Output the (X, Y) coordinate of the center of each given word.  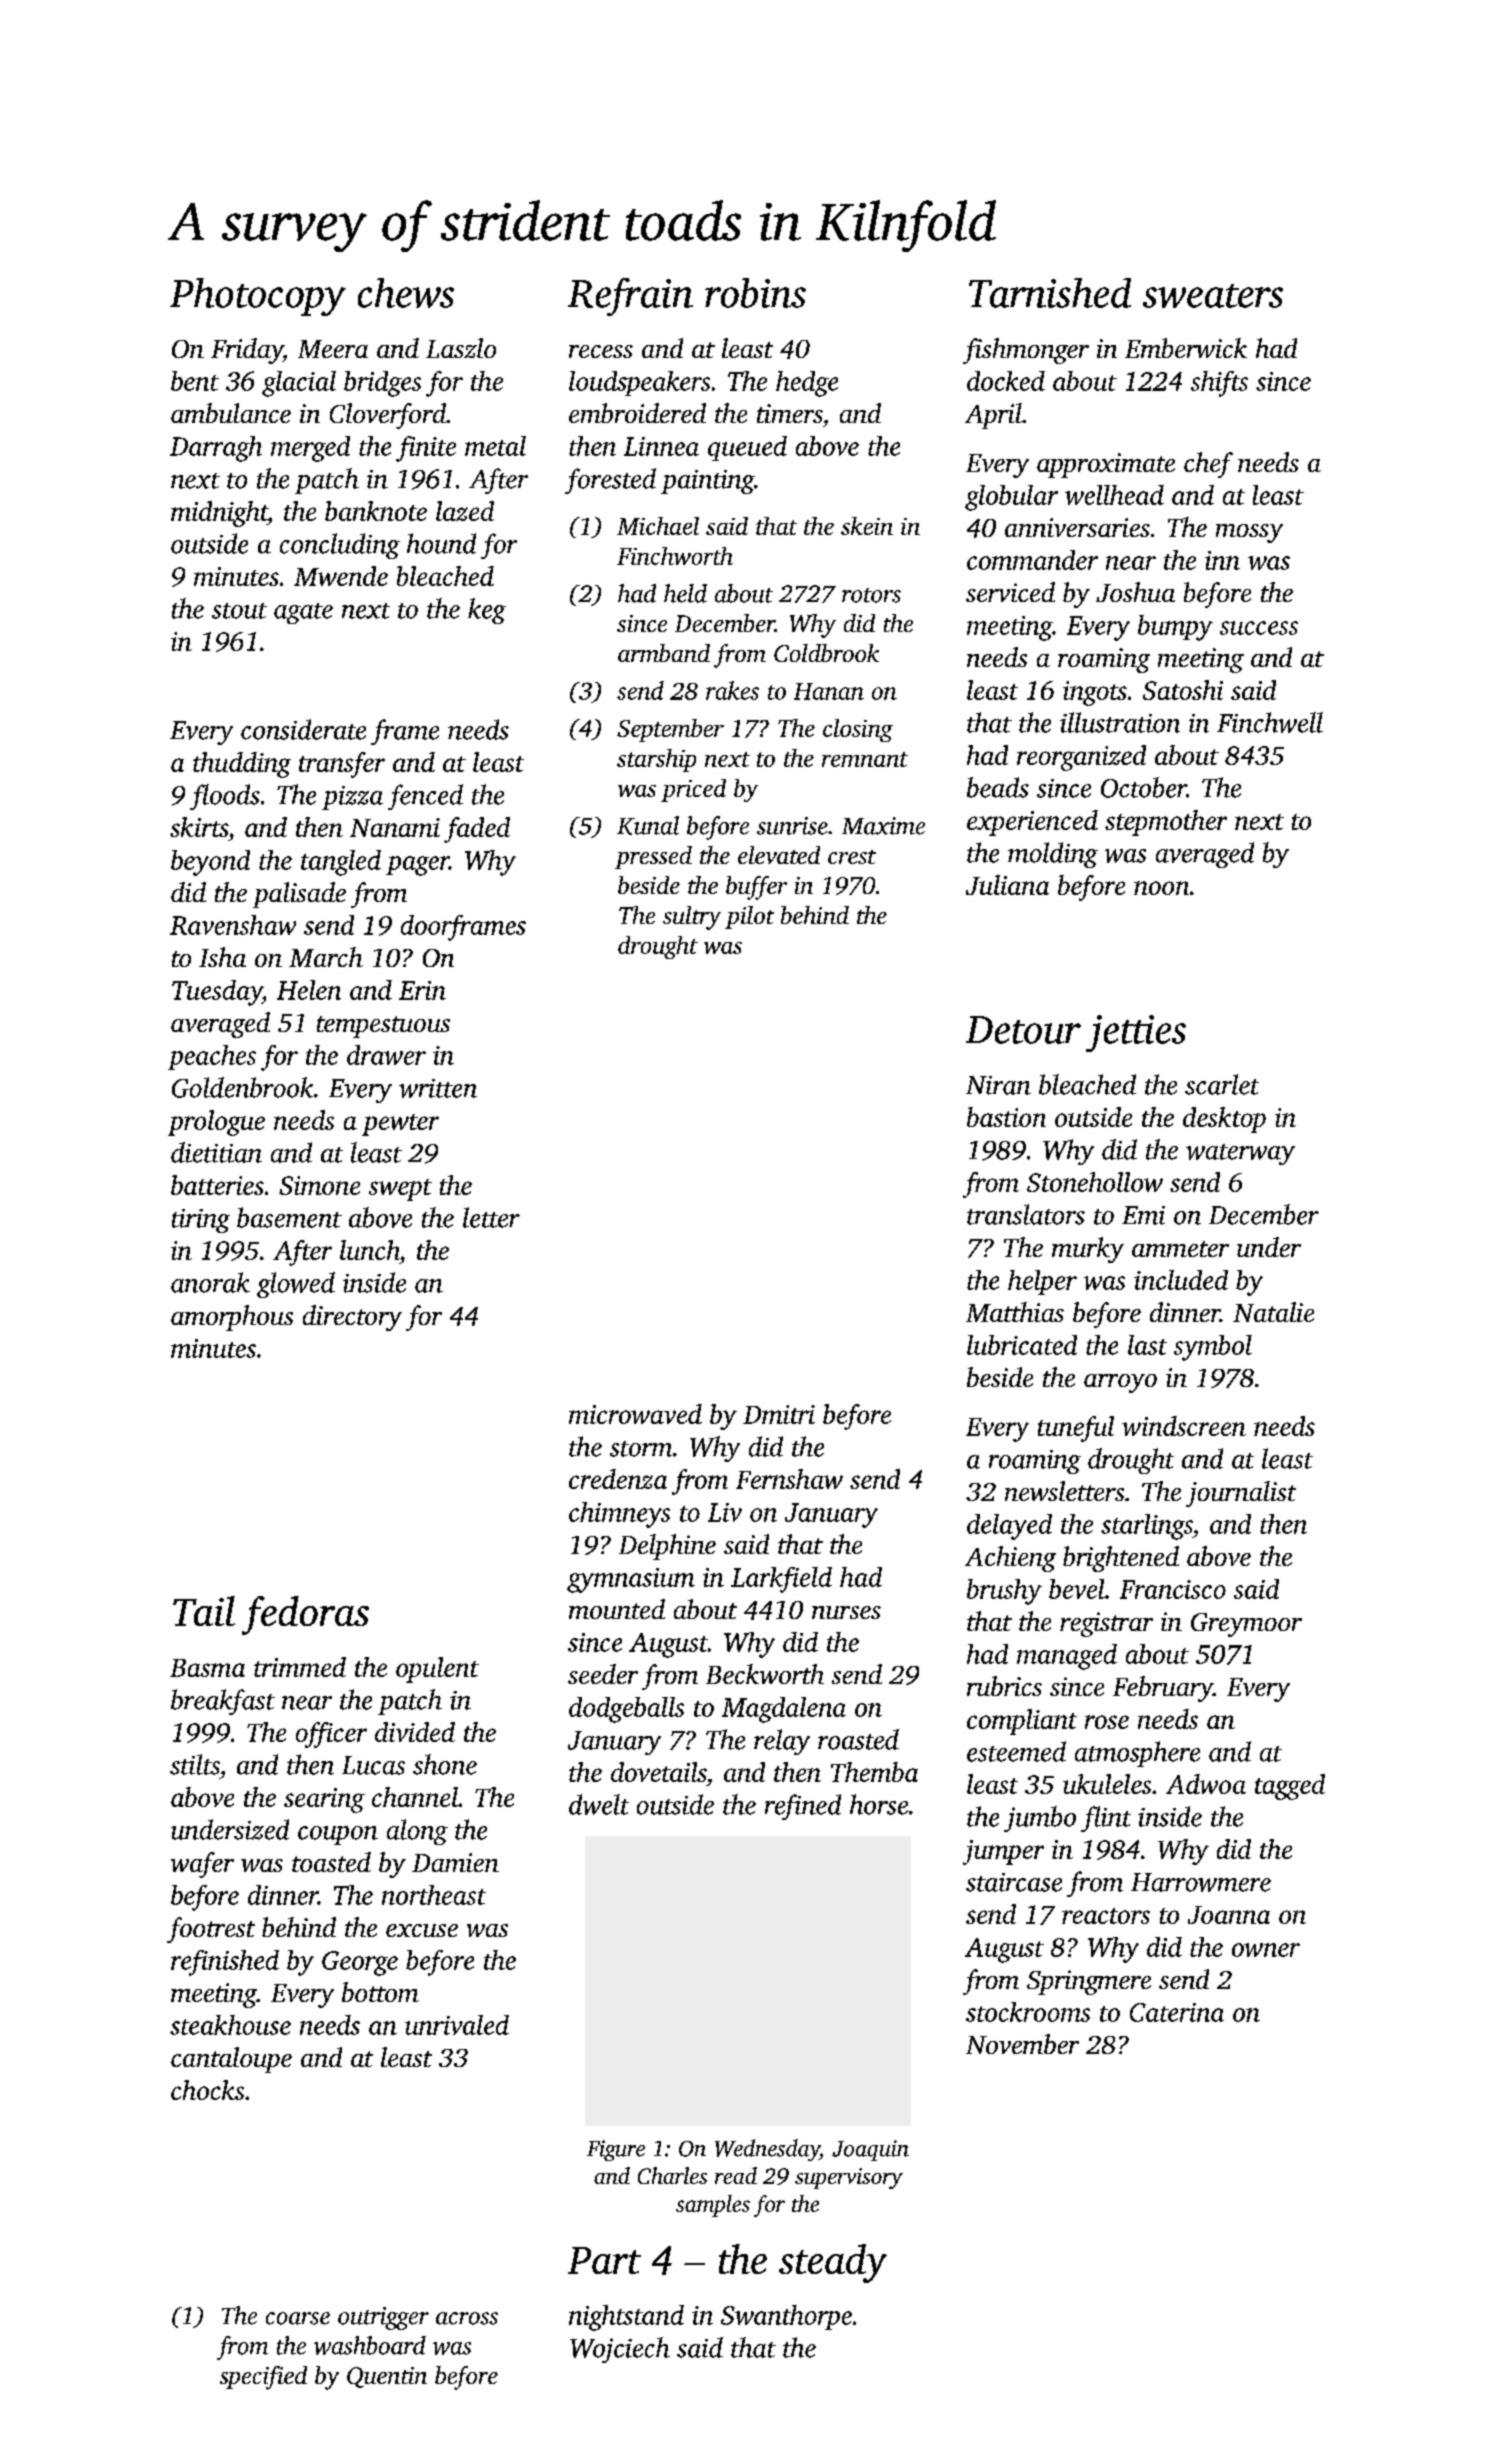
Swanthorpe (786, 2317)
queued (747, 448)
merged (310, 449)
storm (641, 1449)
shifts (1219, 384)
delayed (1009, 1527)
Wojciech (620, 2350)
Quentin (387, 2377)
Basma (207, 1668)
